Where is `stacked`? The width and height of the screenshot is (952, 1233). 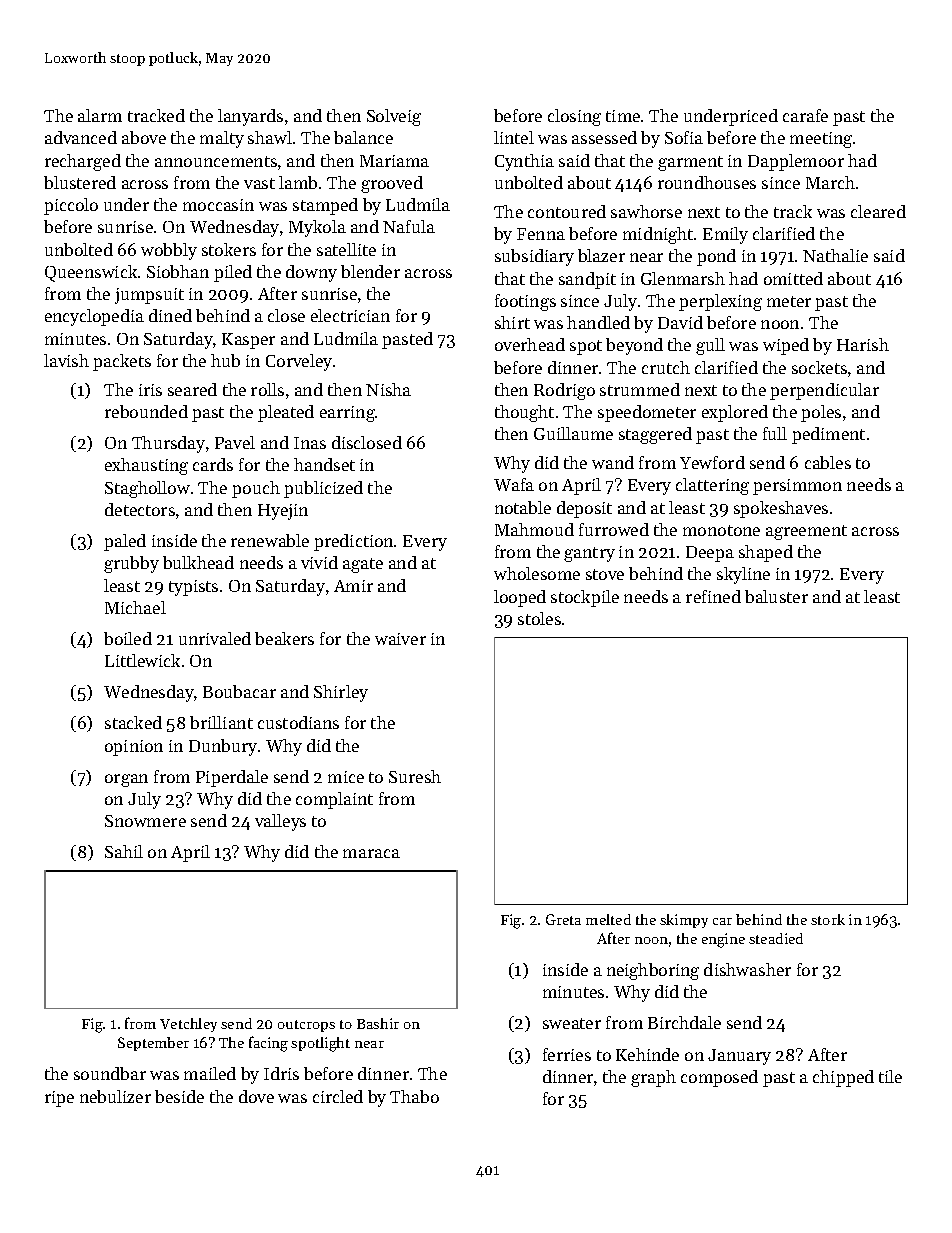
stacked is located at coordinates (133, 722).
